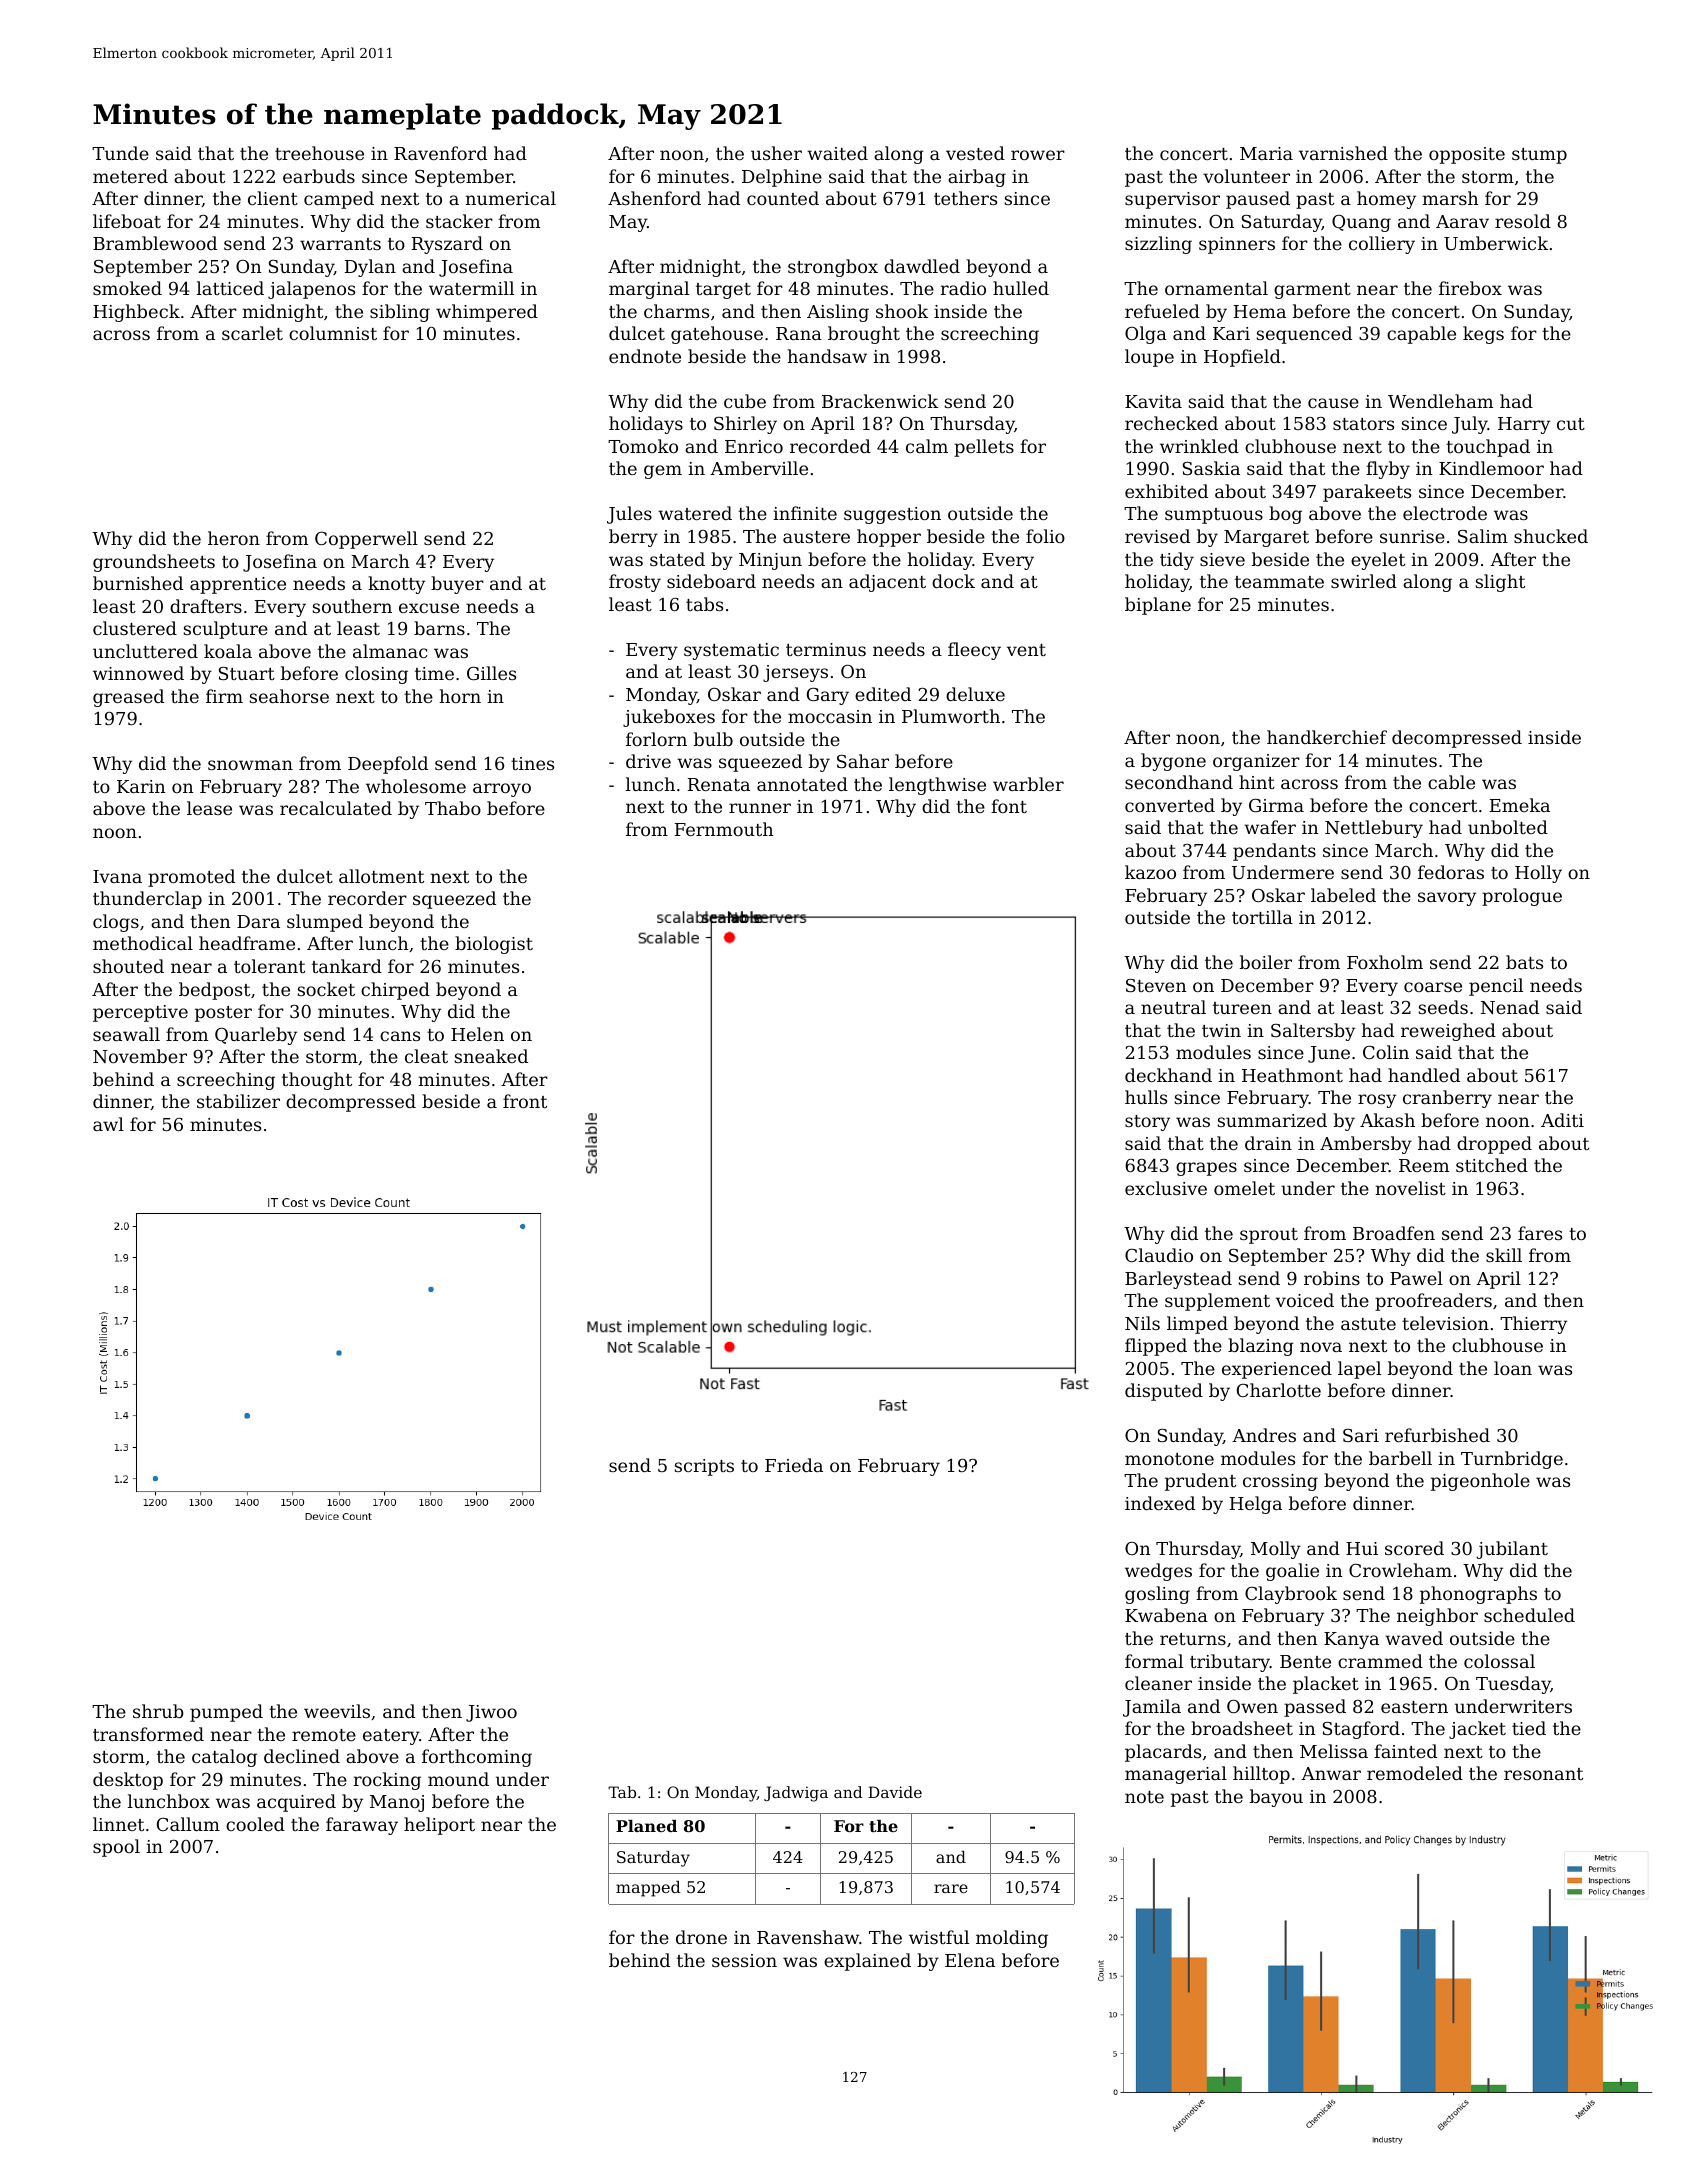 This screenshot has height=2178, width=1683. What do you see at coordinates (230, 288) in the screenshot?
I see `latticed` at bounding box center [230, 288].
